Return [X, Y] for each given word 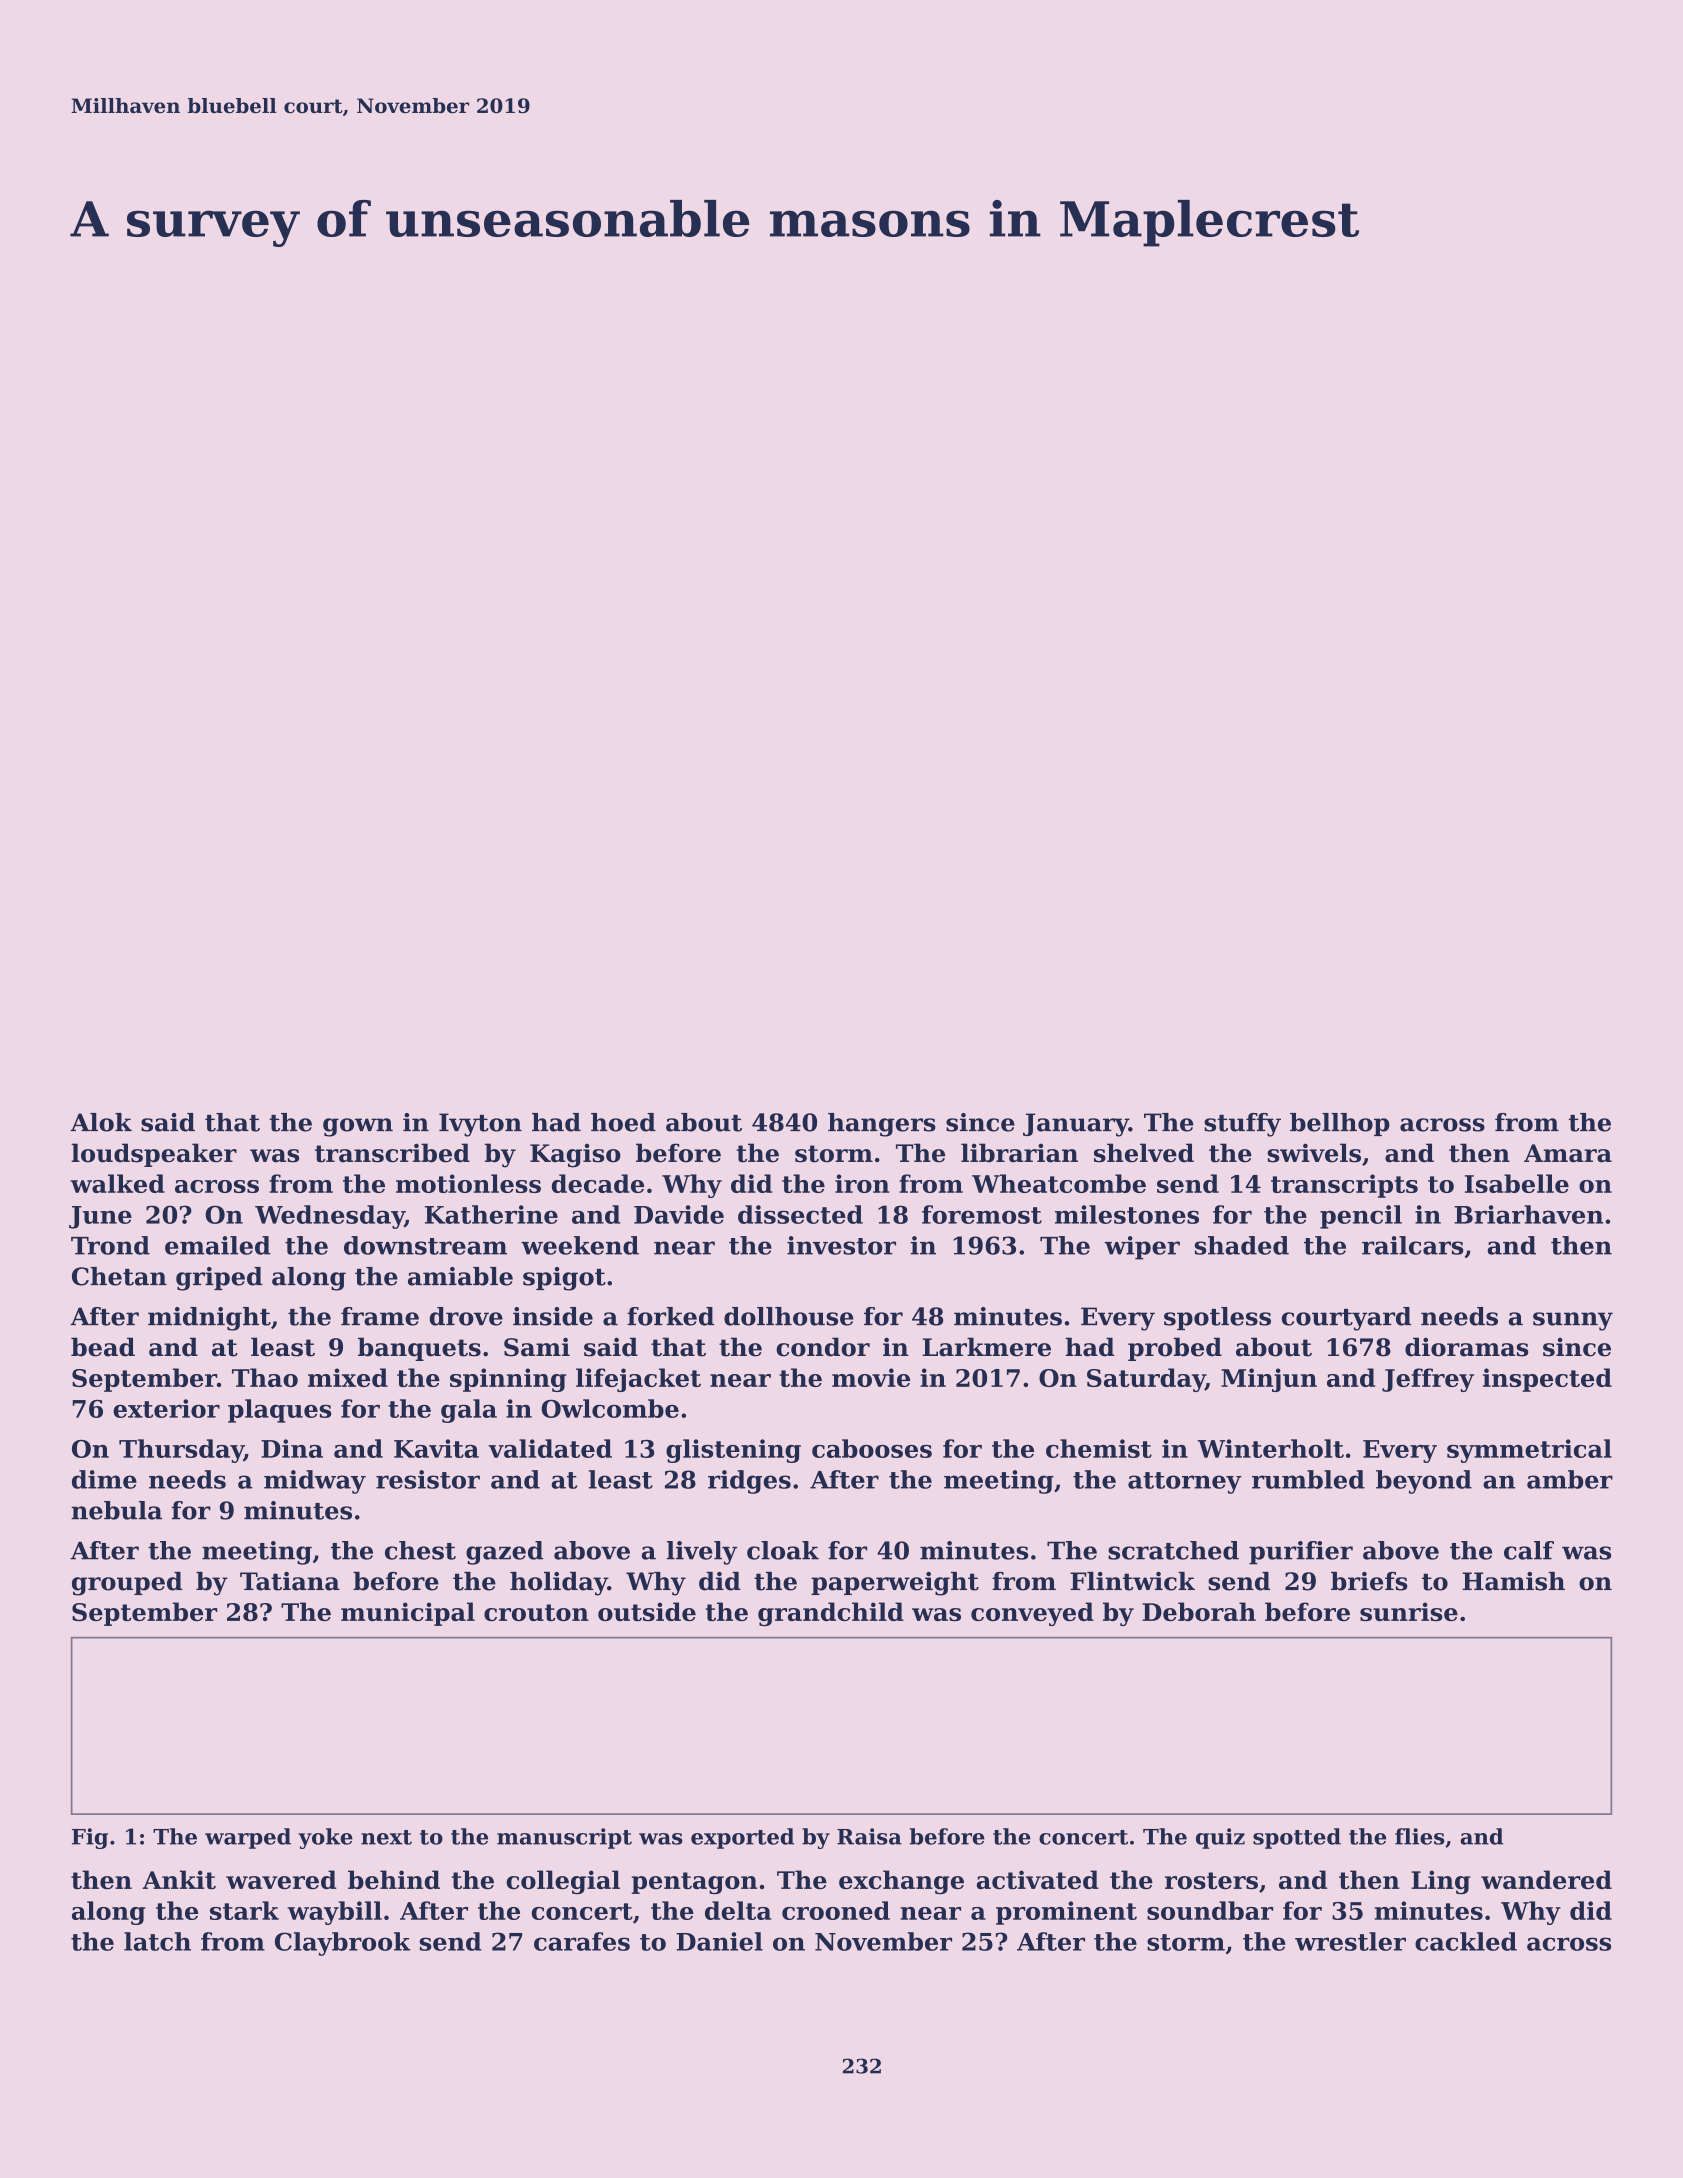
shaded [1241, 1245]
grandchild [831, 1614]
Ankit [179, 1879]
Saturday [1146, 1380]
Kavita [436, 1448]
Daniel [719, 1941]
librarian [1019, 1153]
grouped [127, 1584]
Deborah [1199, 1611]
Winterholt [1271, 1448]
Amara [1568, 1153]
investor [841, 1245]
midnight [209, 1319]
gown [358, 1127]
